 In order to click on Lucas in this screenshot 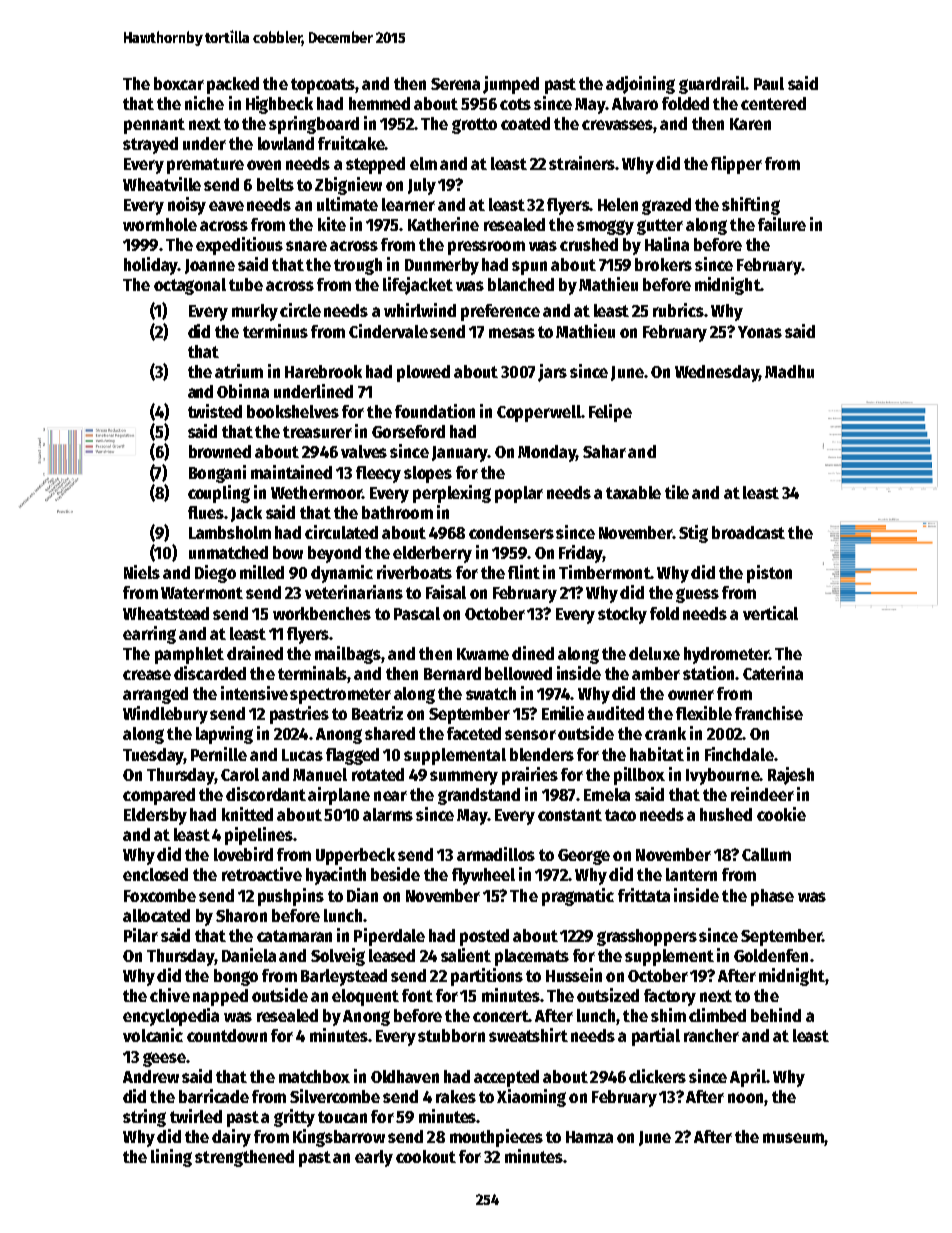, I will do `click(302, 755)`.
